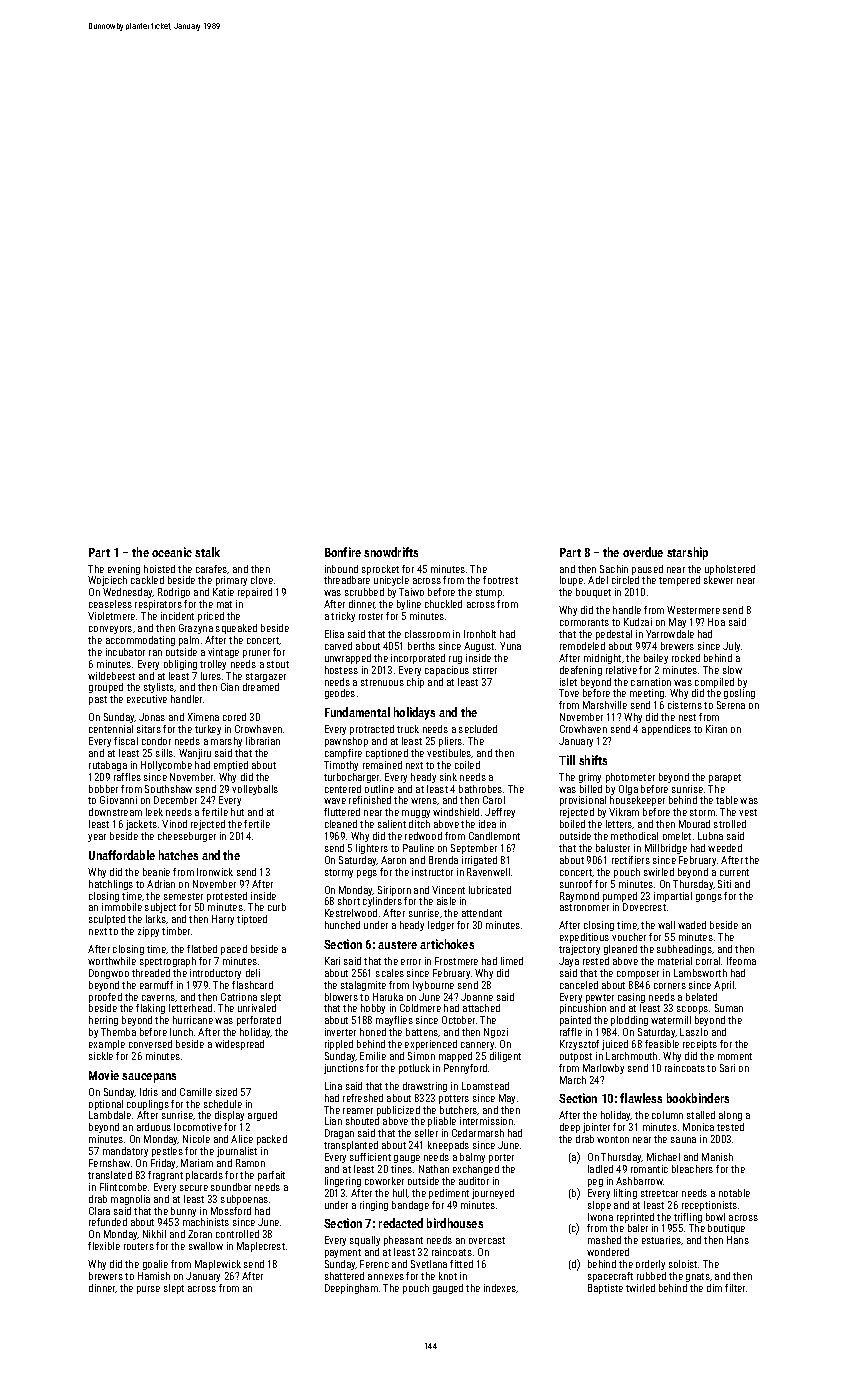  What do you see at coordinates (156, 985) in the document?
I see `earmuff` at bounding box center [156, 985].
